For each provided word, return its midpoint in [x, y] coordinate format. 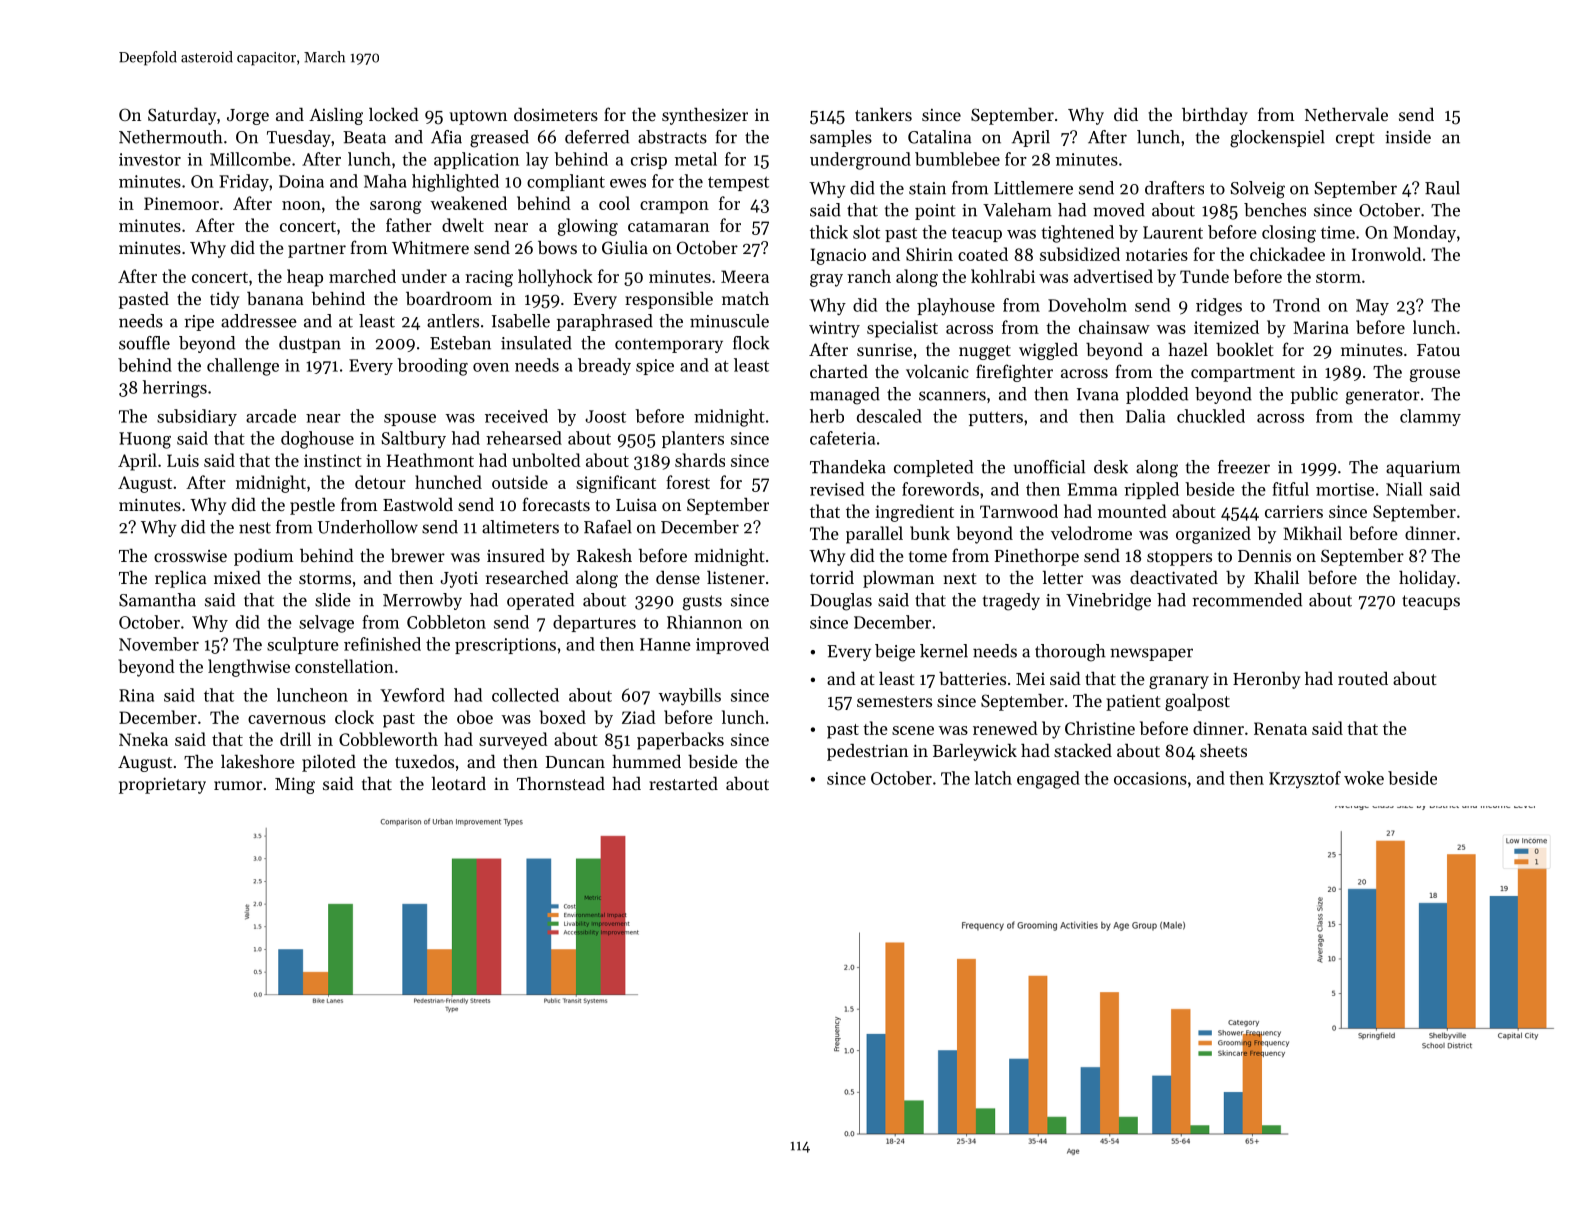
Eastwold [418, 504]
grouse [1435, 375]
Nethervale [1346, 114]
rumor [238, 785]
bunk [930, 533]
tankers [883, 114]
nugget [985, 352]
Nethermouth [170, 137]
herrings [175, 389]
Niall [1404, 489]
